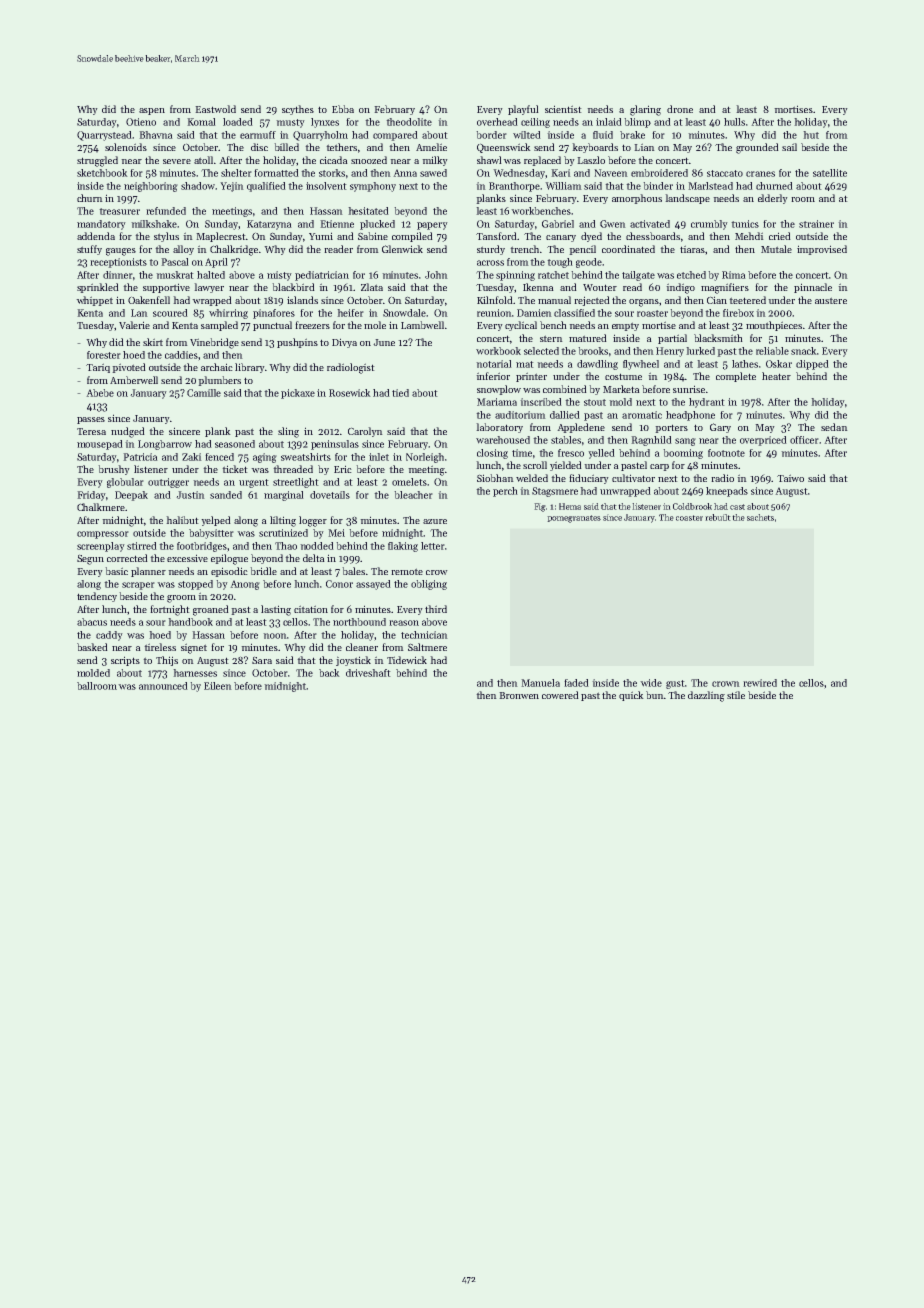  Describe the element at coordinates (644, 147) in the screenshot. I see `Lian` at that location.
